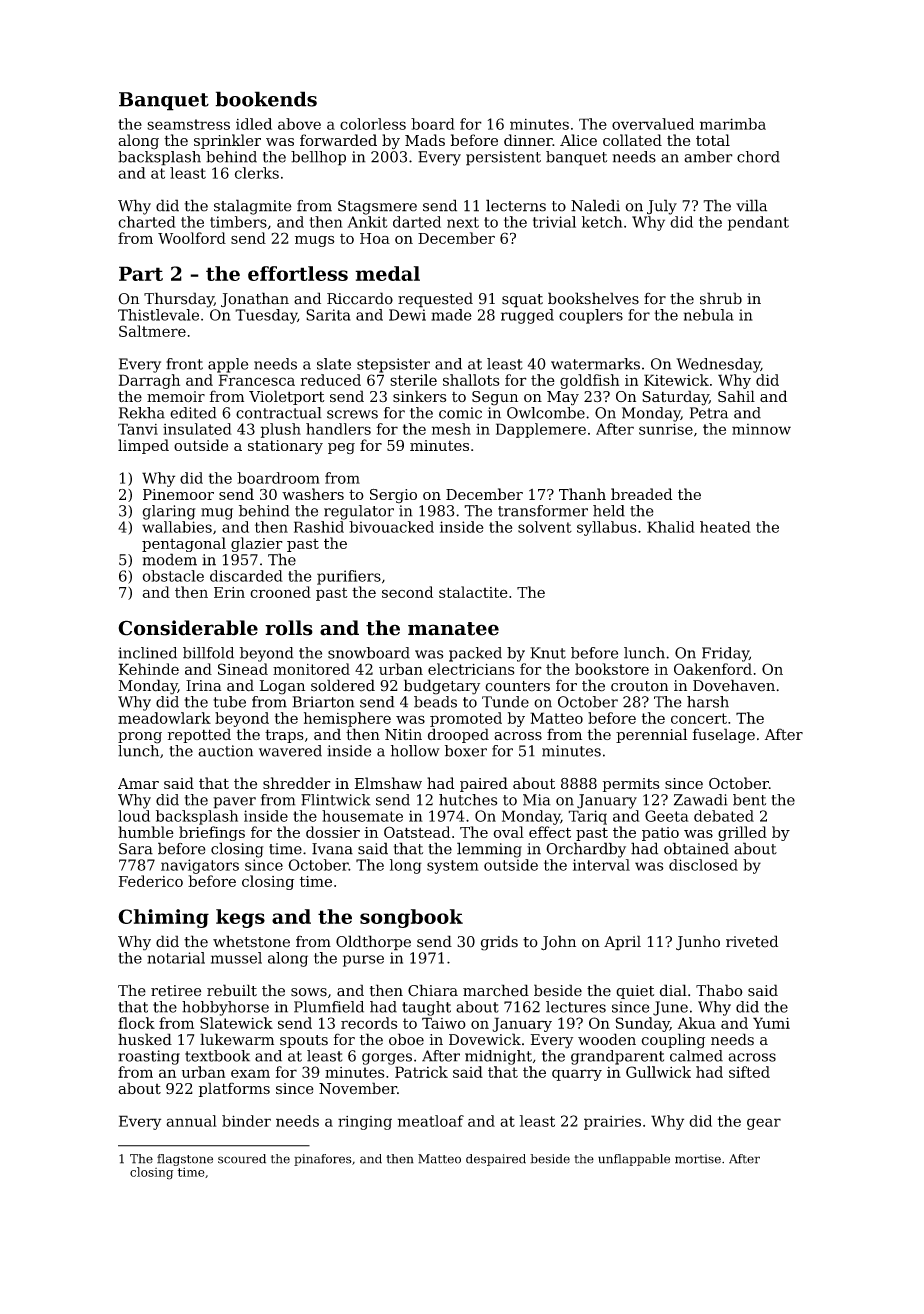  Describe the element at coordinates (257, 544) in the image. I see `glazier` at that location.
